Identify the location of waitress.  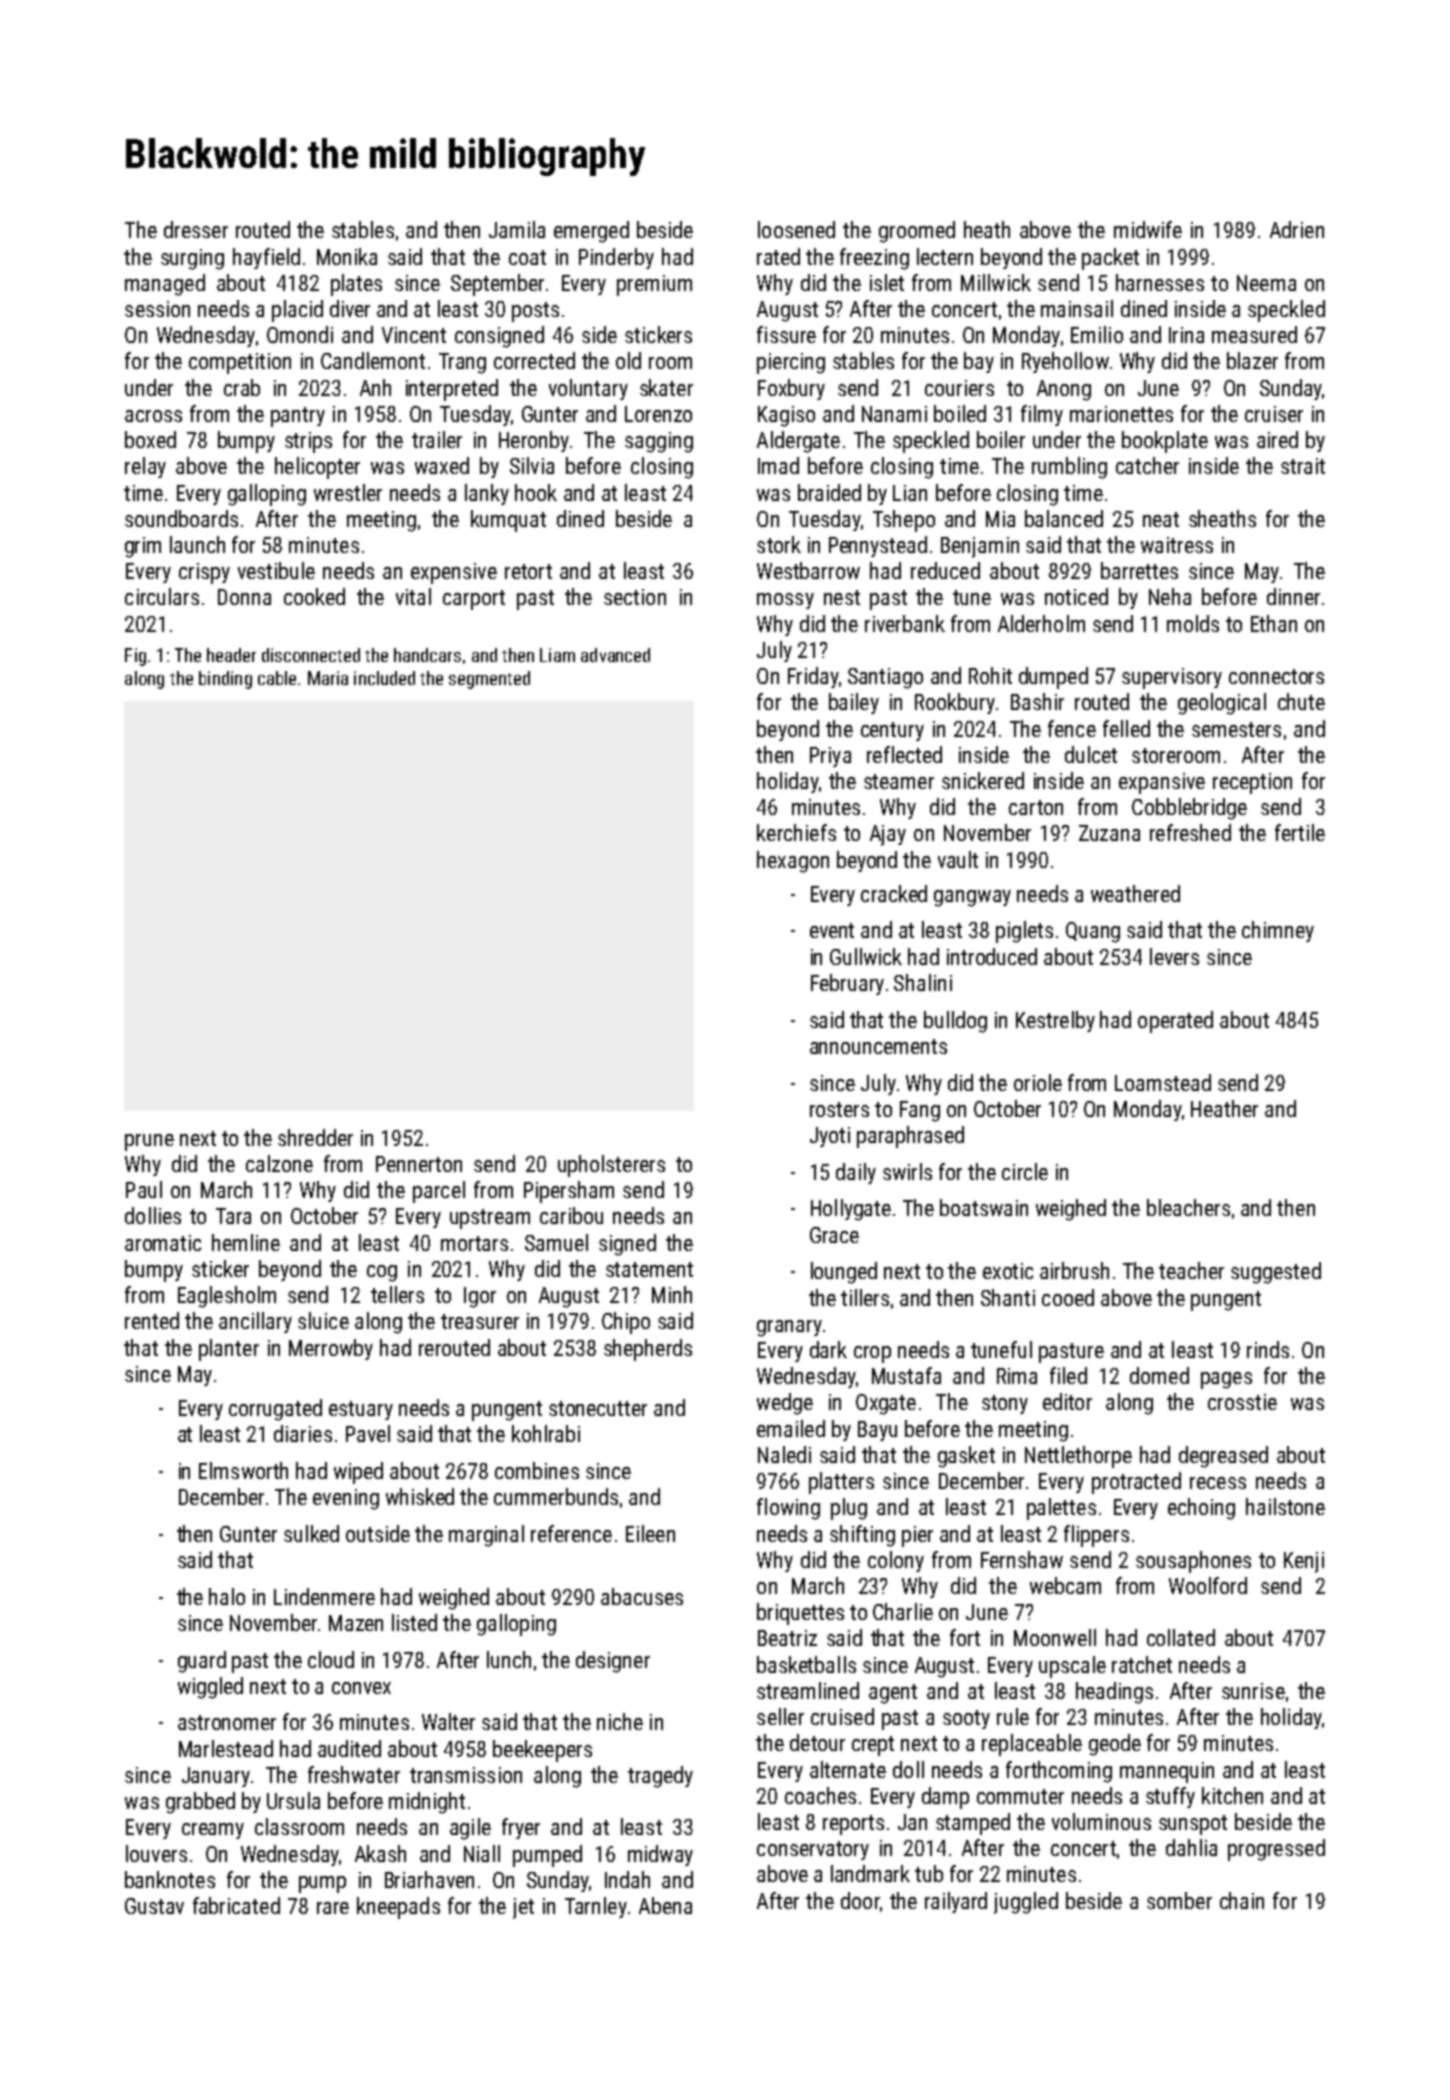
(1177, 545).
